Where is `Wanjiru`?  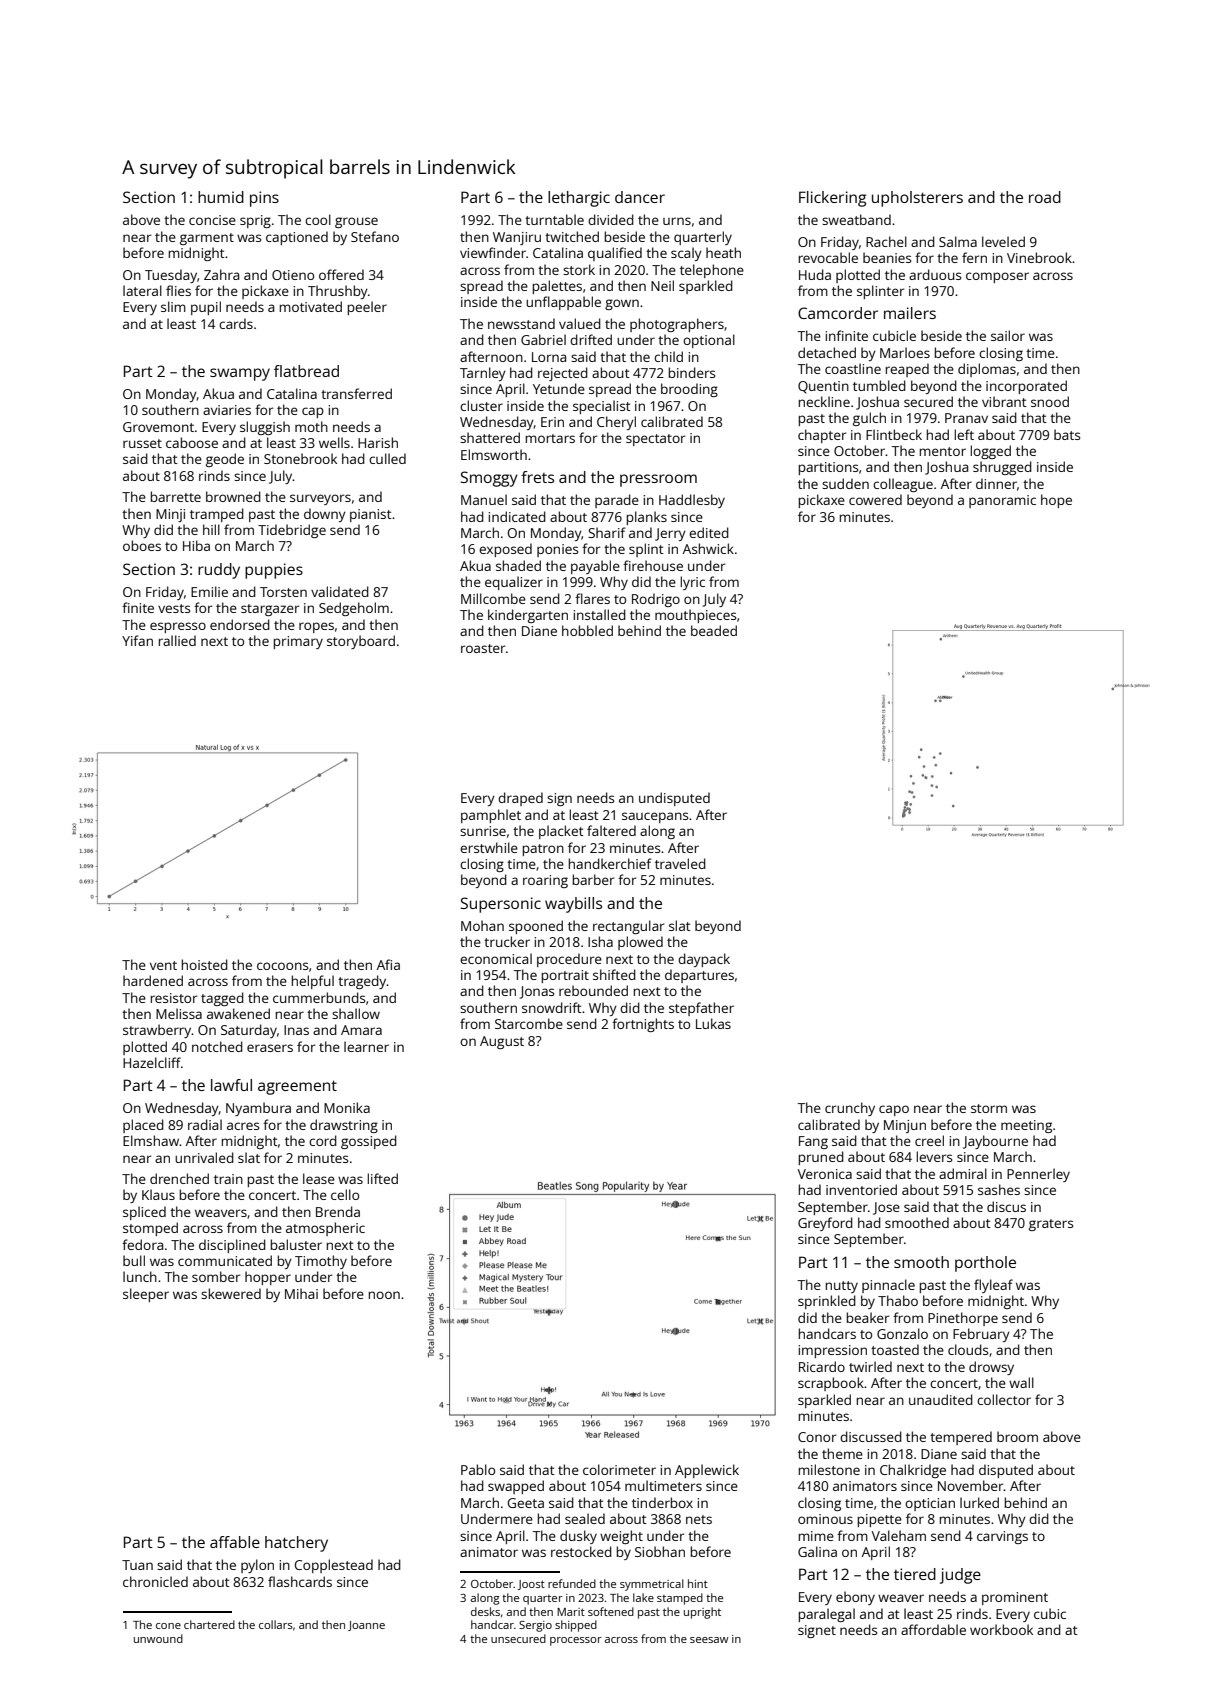 Wanjiru is located at coordinates (517, 238).
